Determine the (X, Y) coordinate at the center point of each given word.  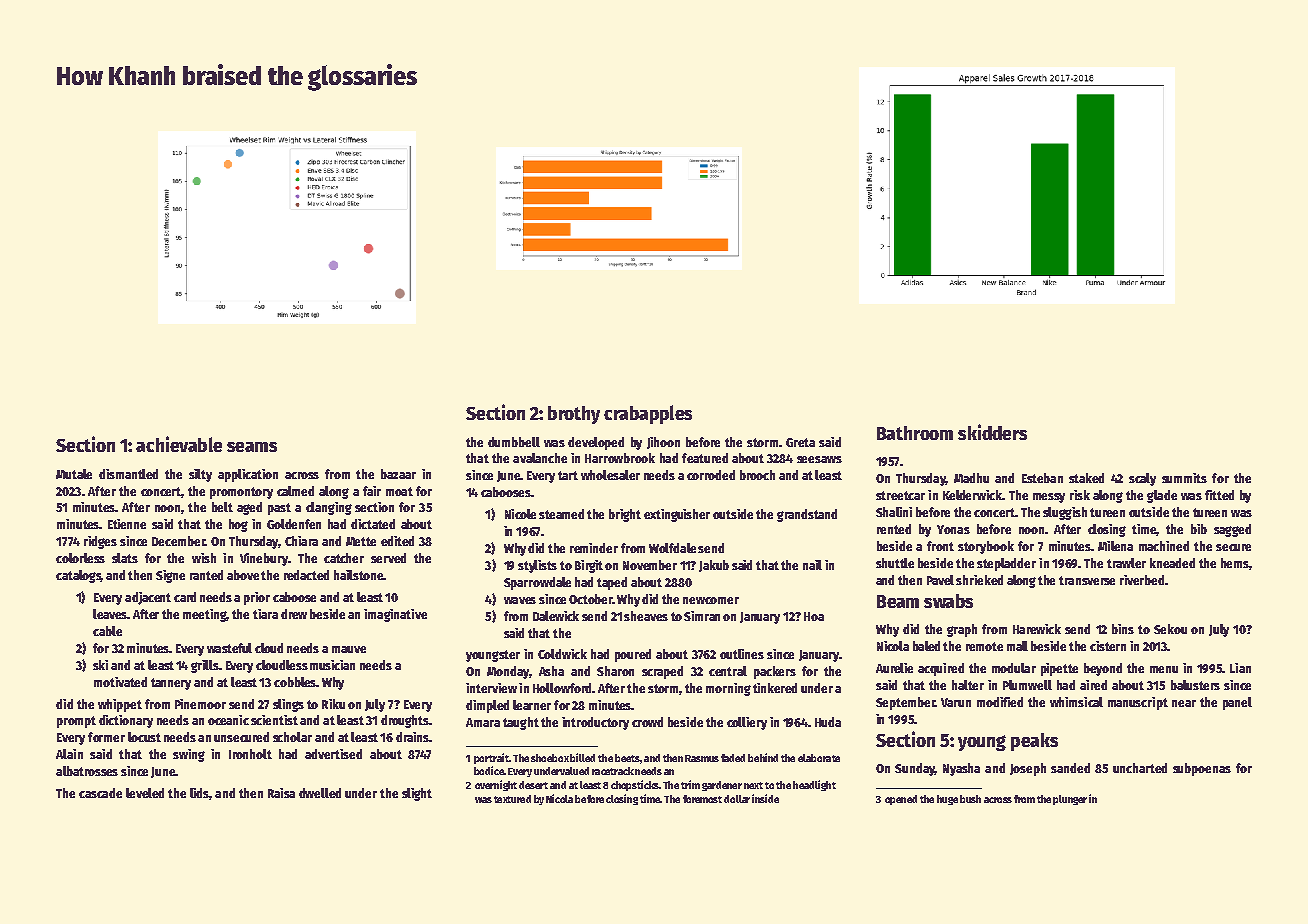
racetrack (613, 771)
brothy (574, 415)
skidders (992, 432)
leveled (145, 793)
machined (1164, 546)
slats (125, 558)
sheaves (646, 616)
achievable (179, 444)
